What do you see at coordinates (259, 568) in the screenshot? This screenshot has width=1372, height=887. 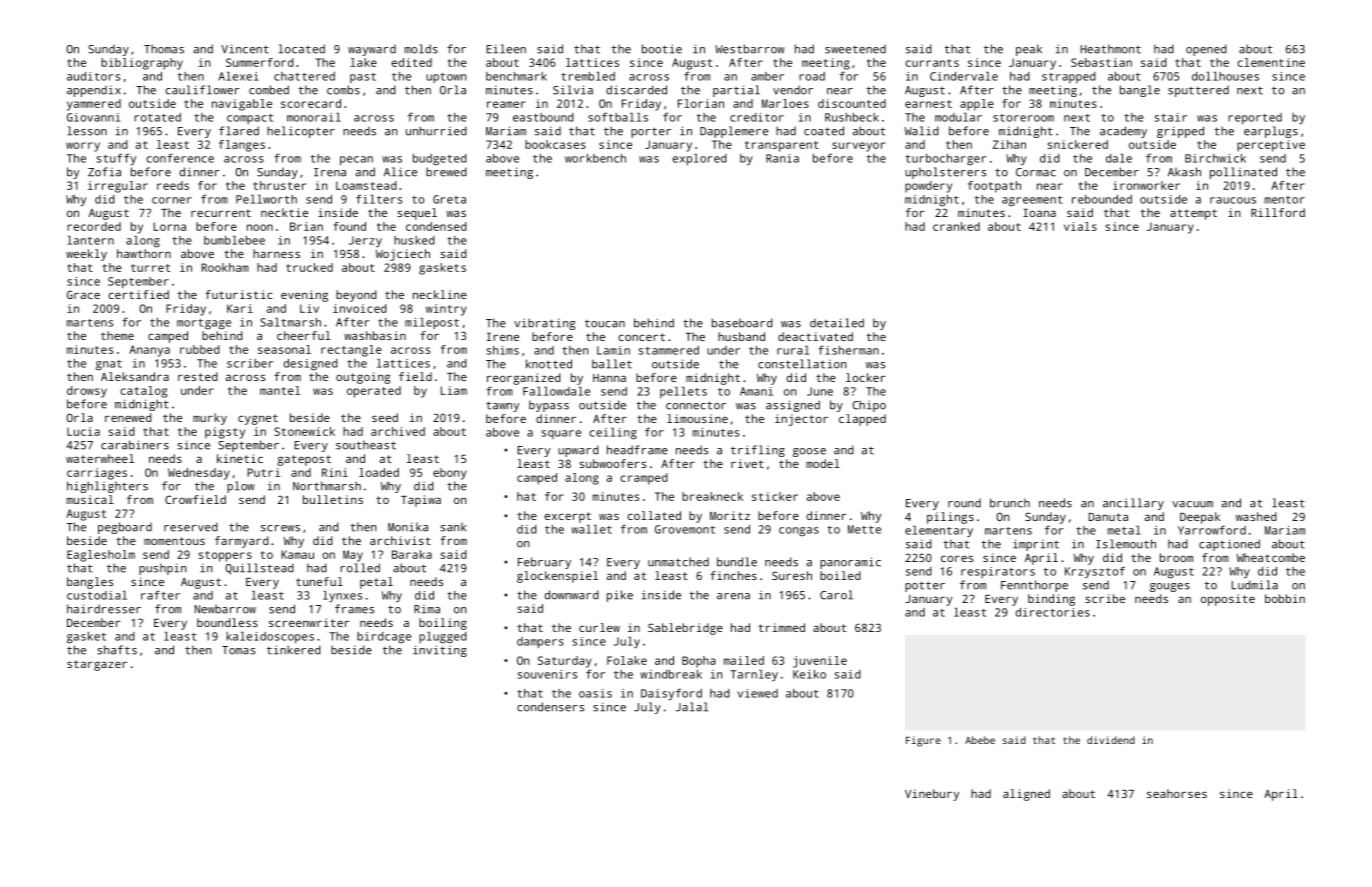 I see `Quillstead` at bounding box center [259, 568].
